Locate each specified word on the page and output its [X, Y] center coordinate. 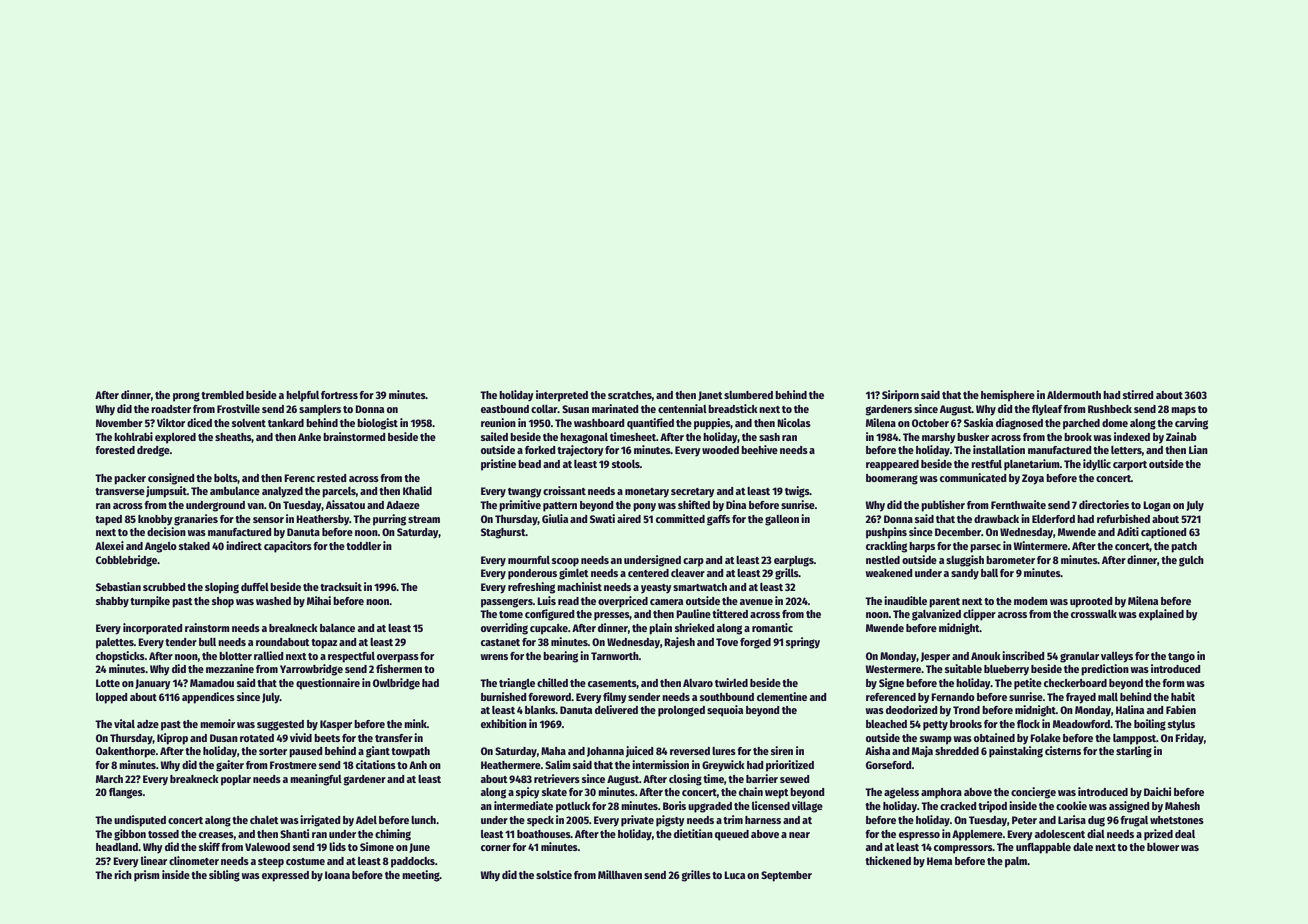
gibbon [130, 835]
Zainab [1181, 436]
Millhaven [620, 874]
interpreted [562, 396]
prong [186, 397]
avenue [756, 602]
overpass [398, 658]
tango [1181, 658]
